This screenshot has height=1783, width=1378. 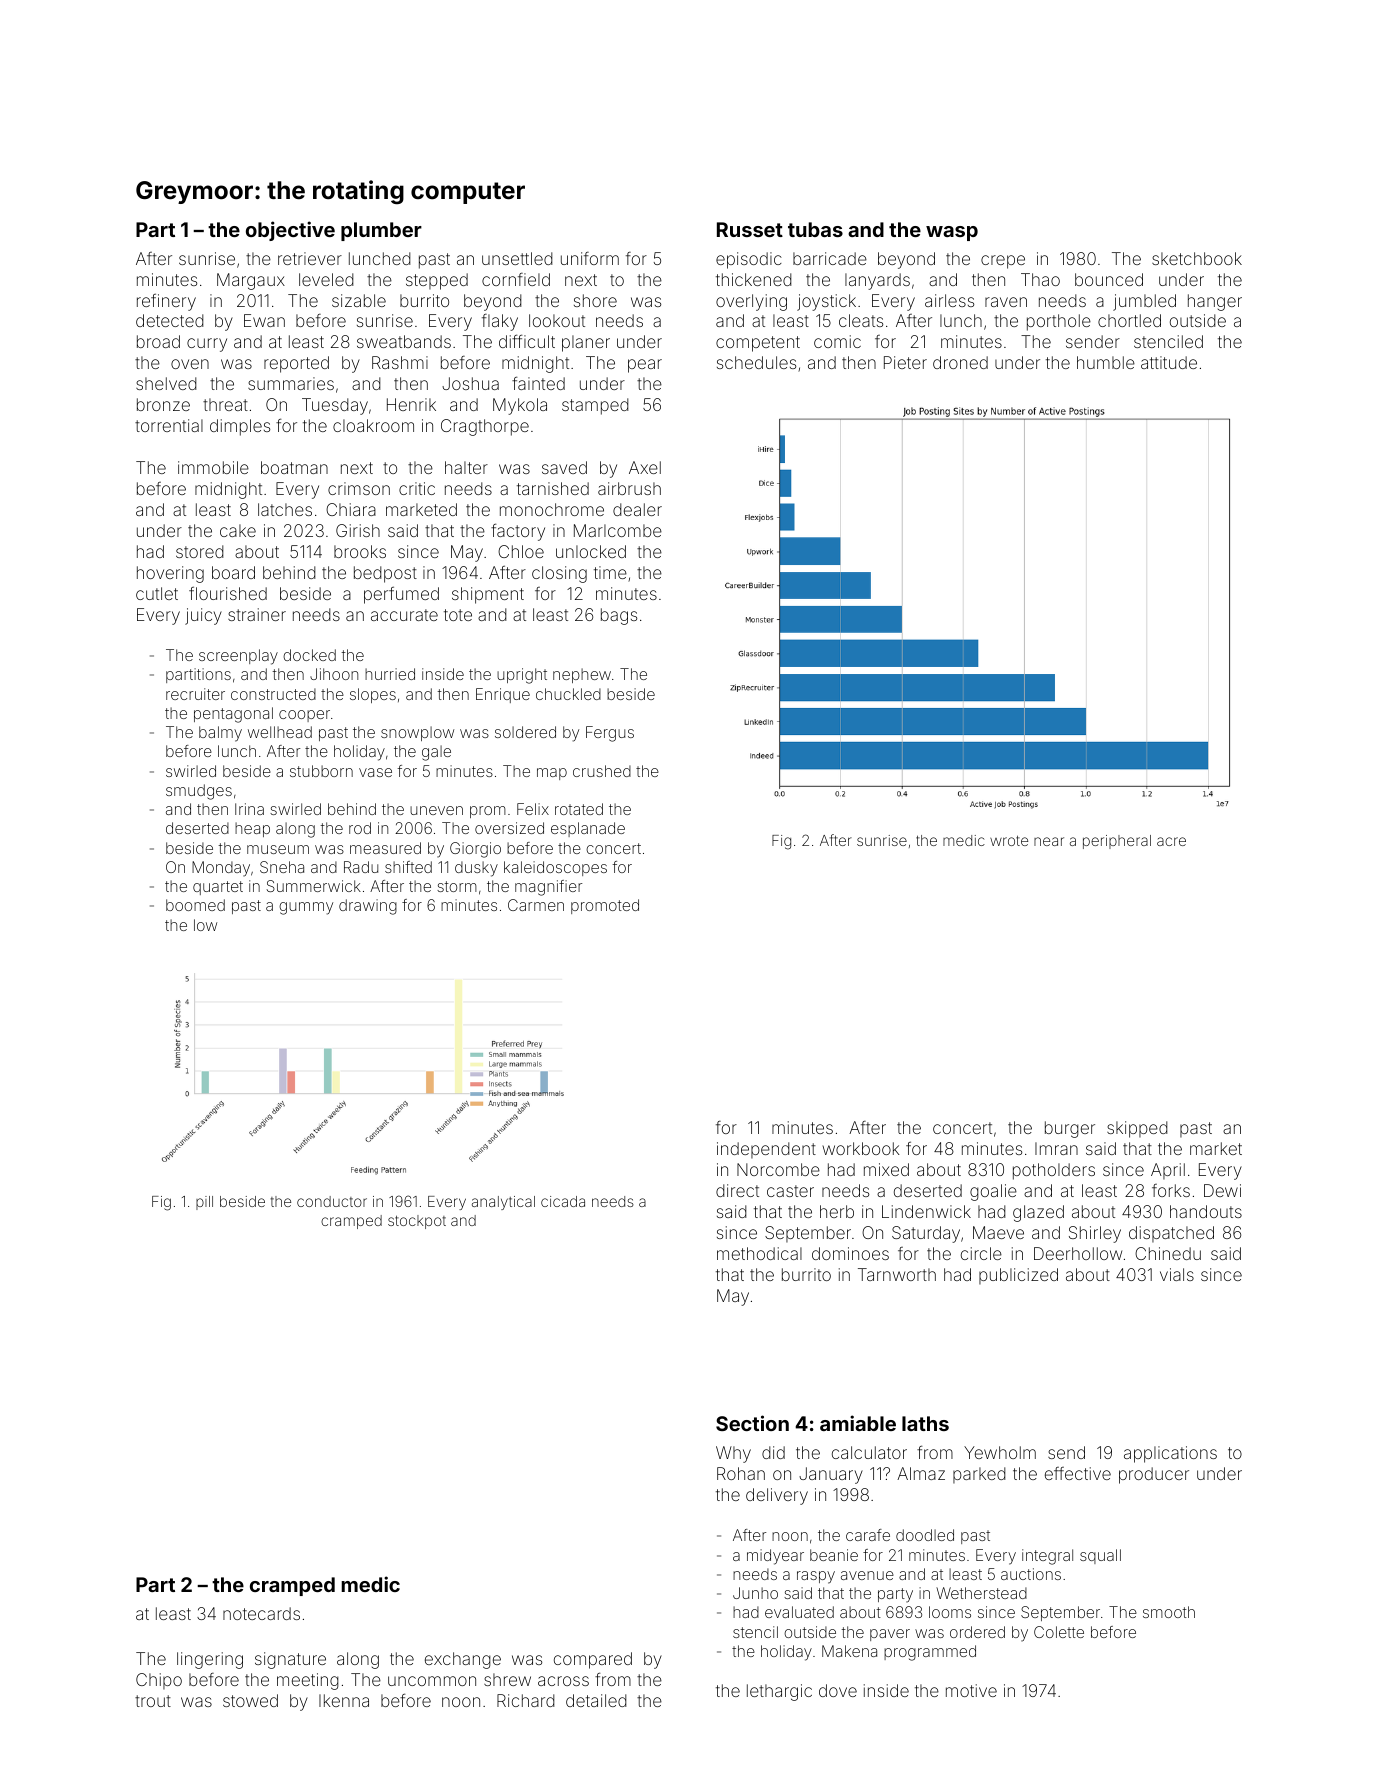 What do you see at coordinates (610, 572) in the screenshot?
I see `time` at bounding box center [610, 572].
